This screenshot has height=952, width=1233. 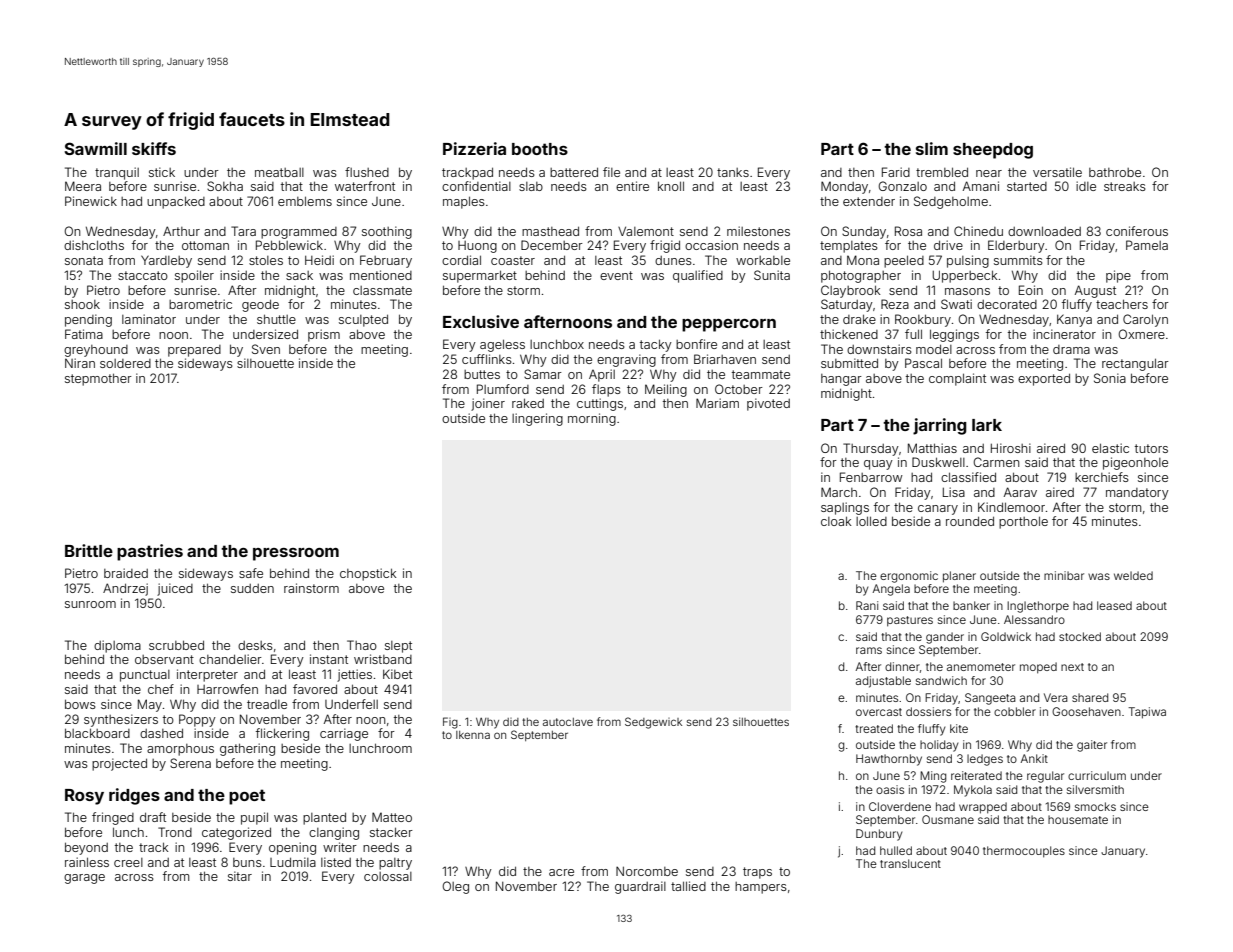 What do you see at coordinates (247, 797) in the screenshot?
I see `poet` at bounding box center [247, 797].
